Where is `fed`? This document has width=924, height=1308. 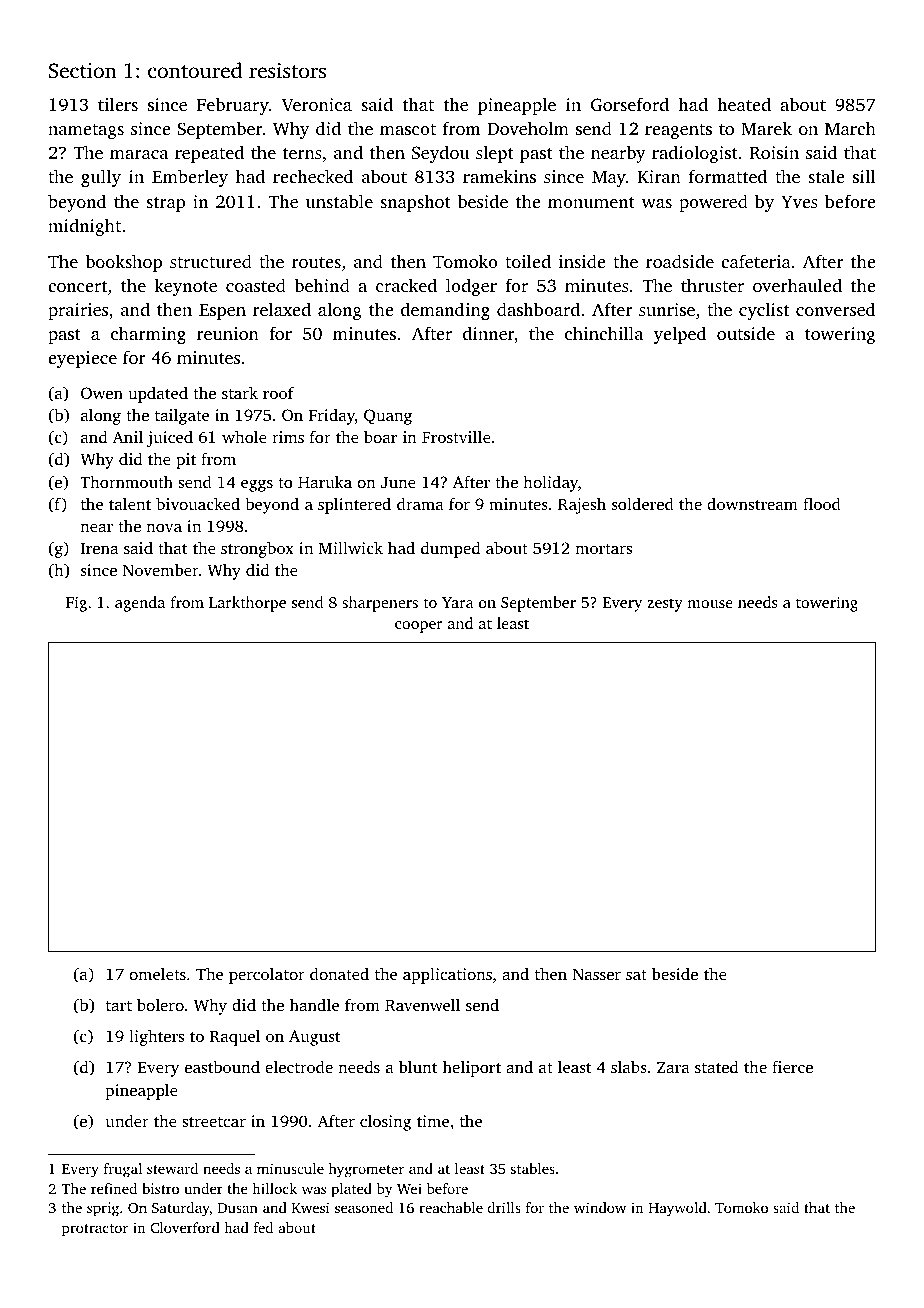
fed is located at coordinates (263, 1227).
